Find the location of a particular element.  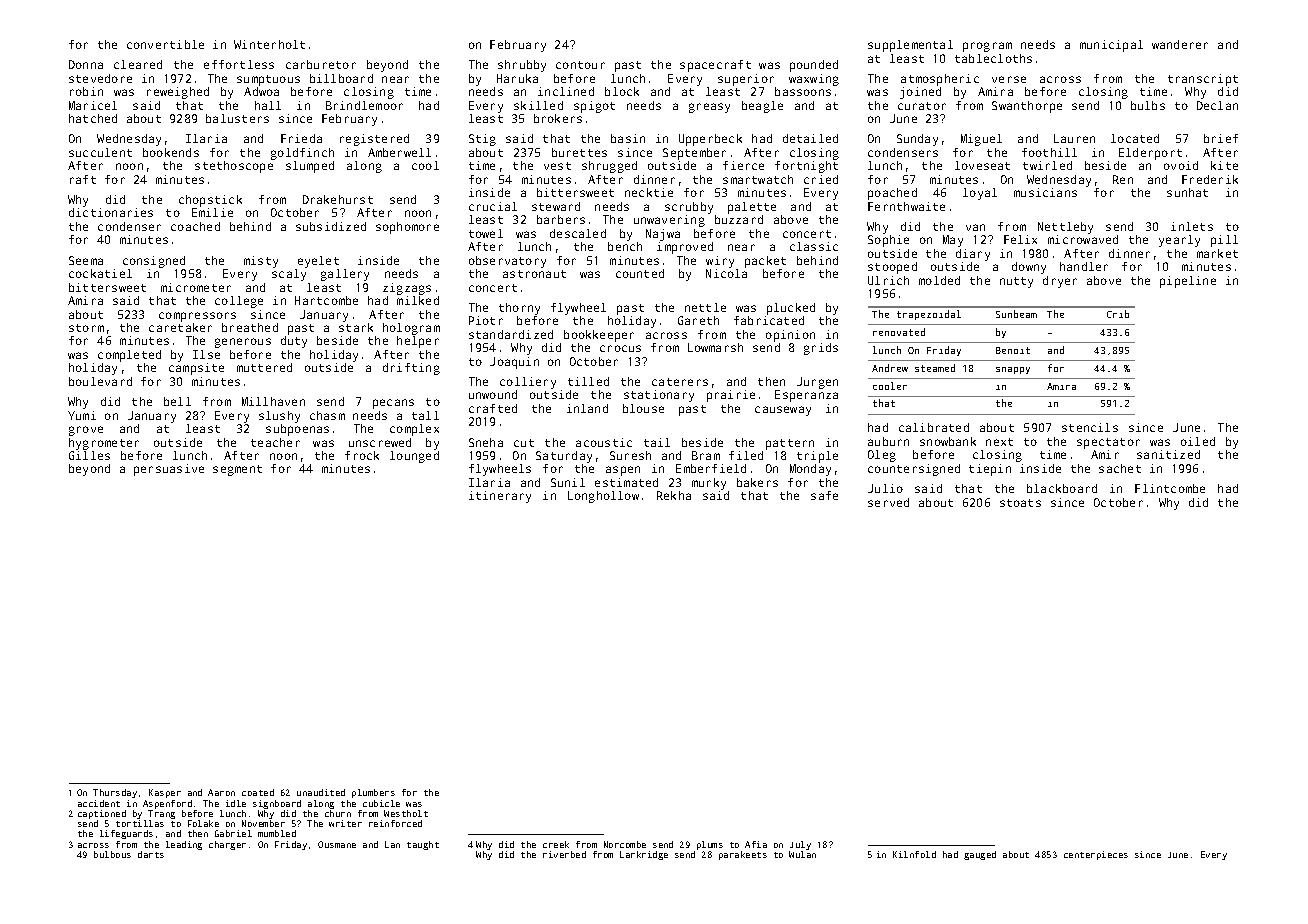

persuasive is located at coordinates (169, 470).
